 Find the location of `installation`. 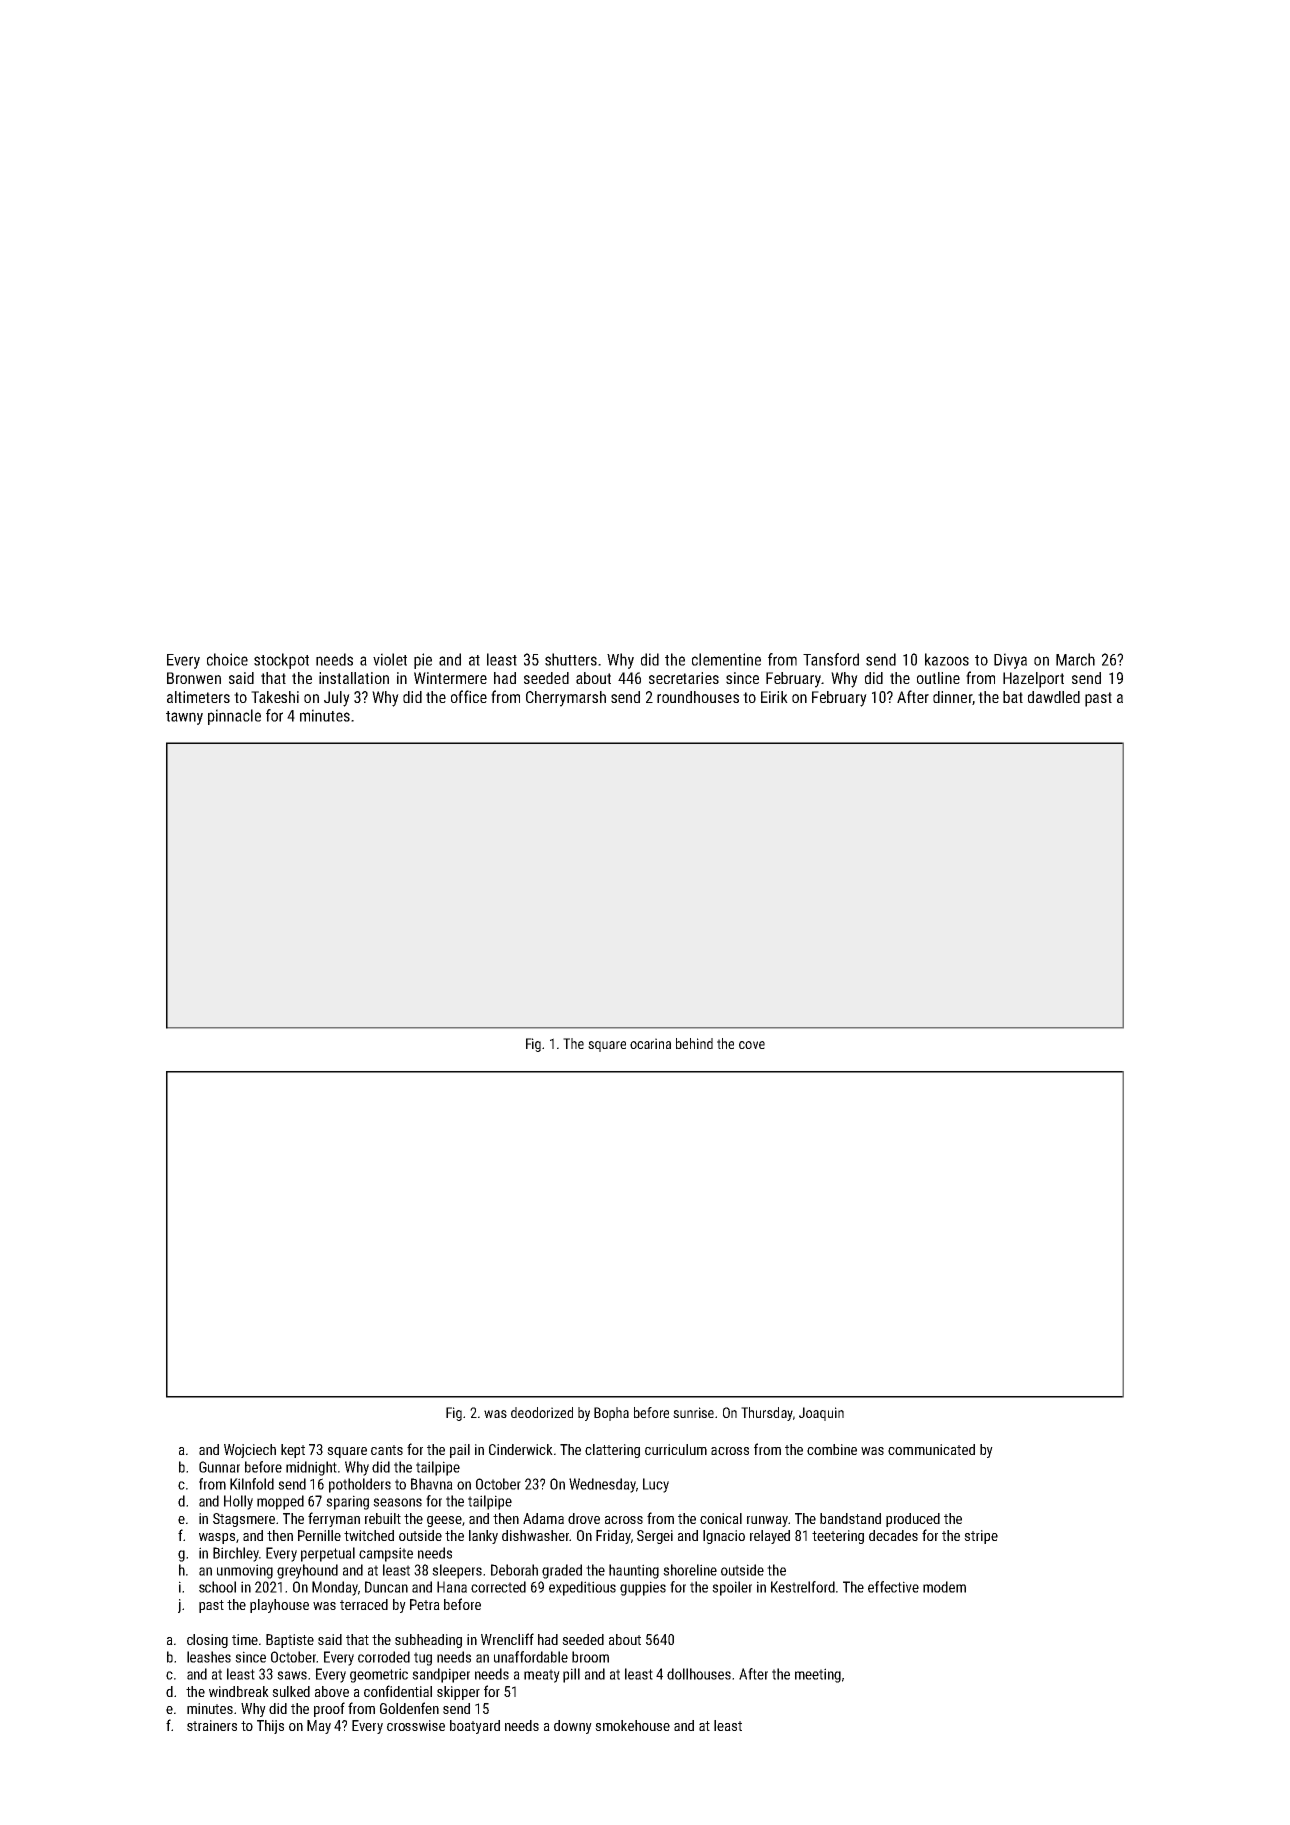

installation is located at coordinates (354, 678).
